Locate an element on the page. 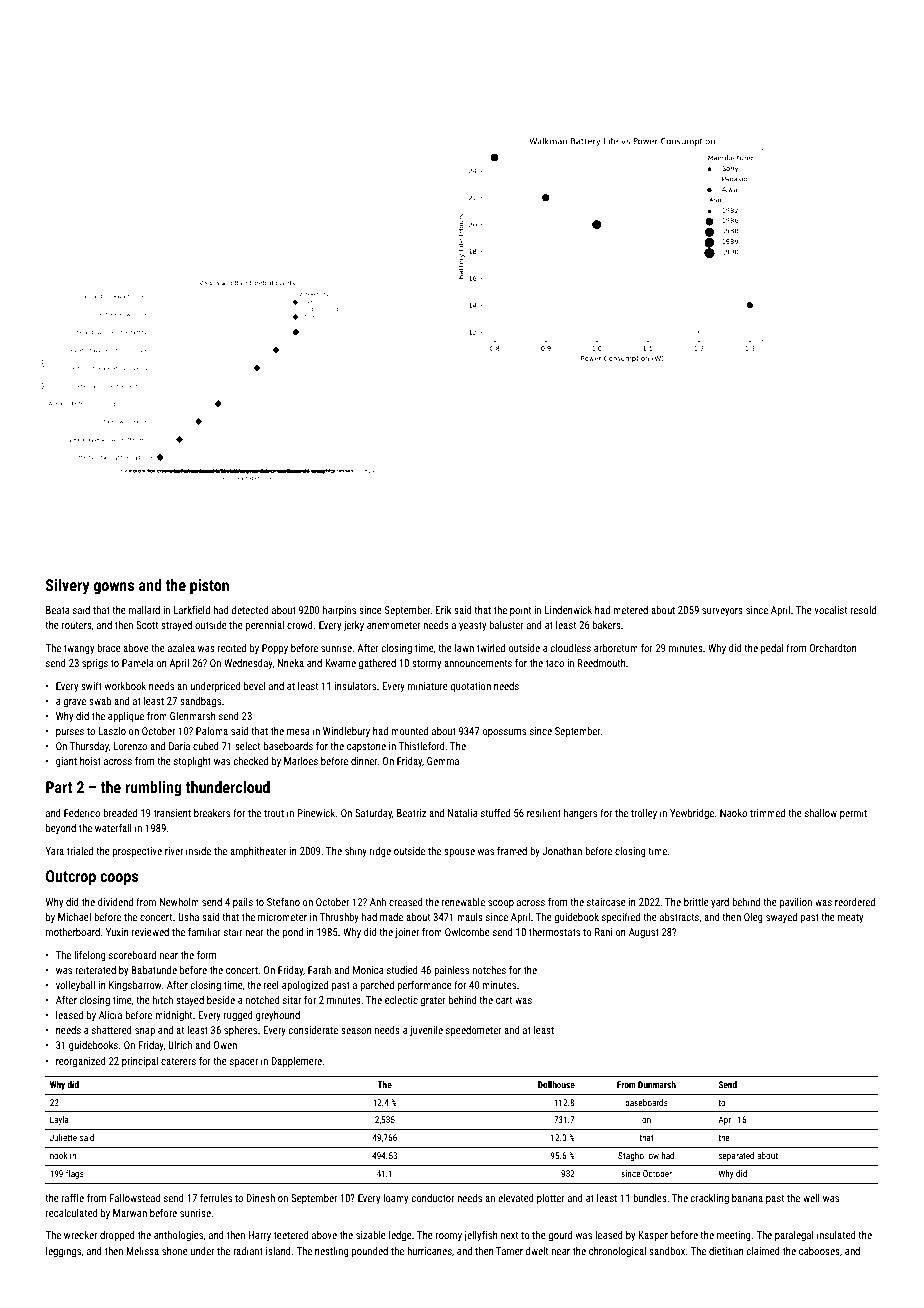  piston is located at coordinates (209, 587).
